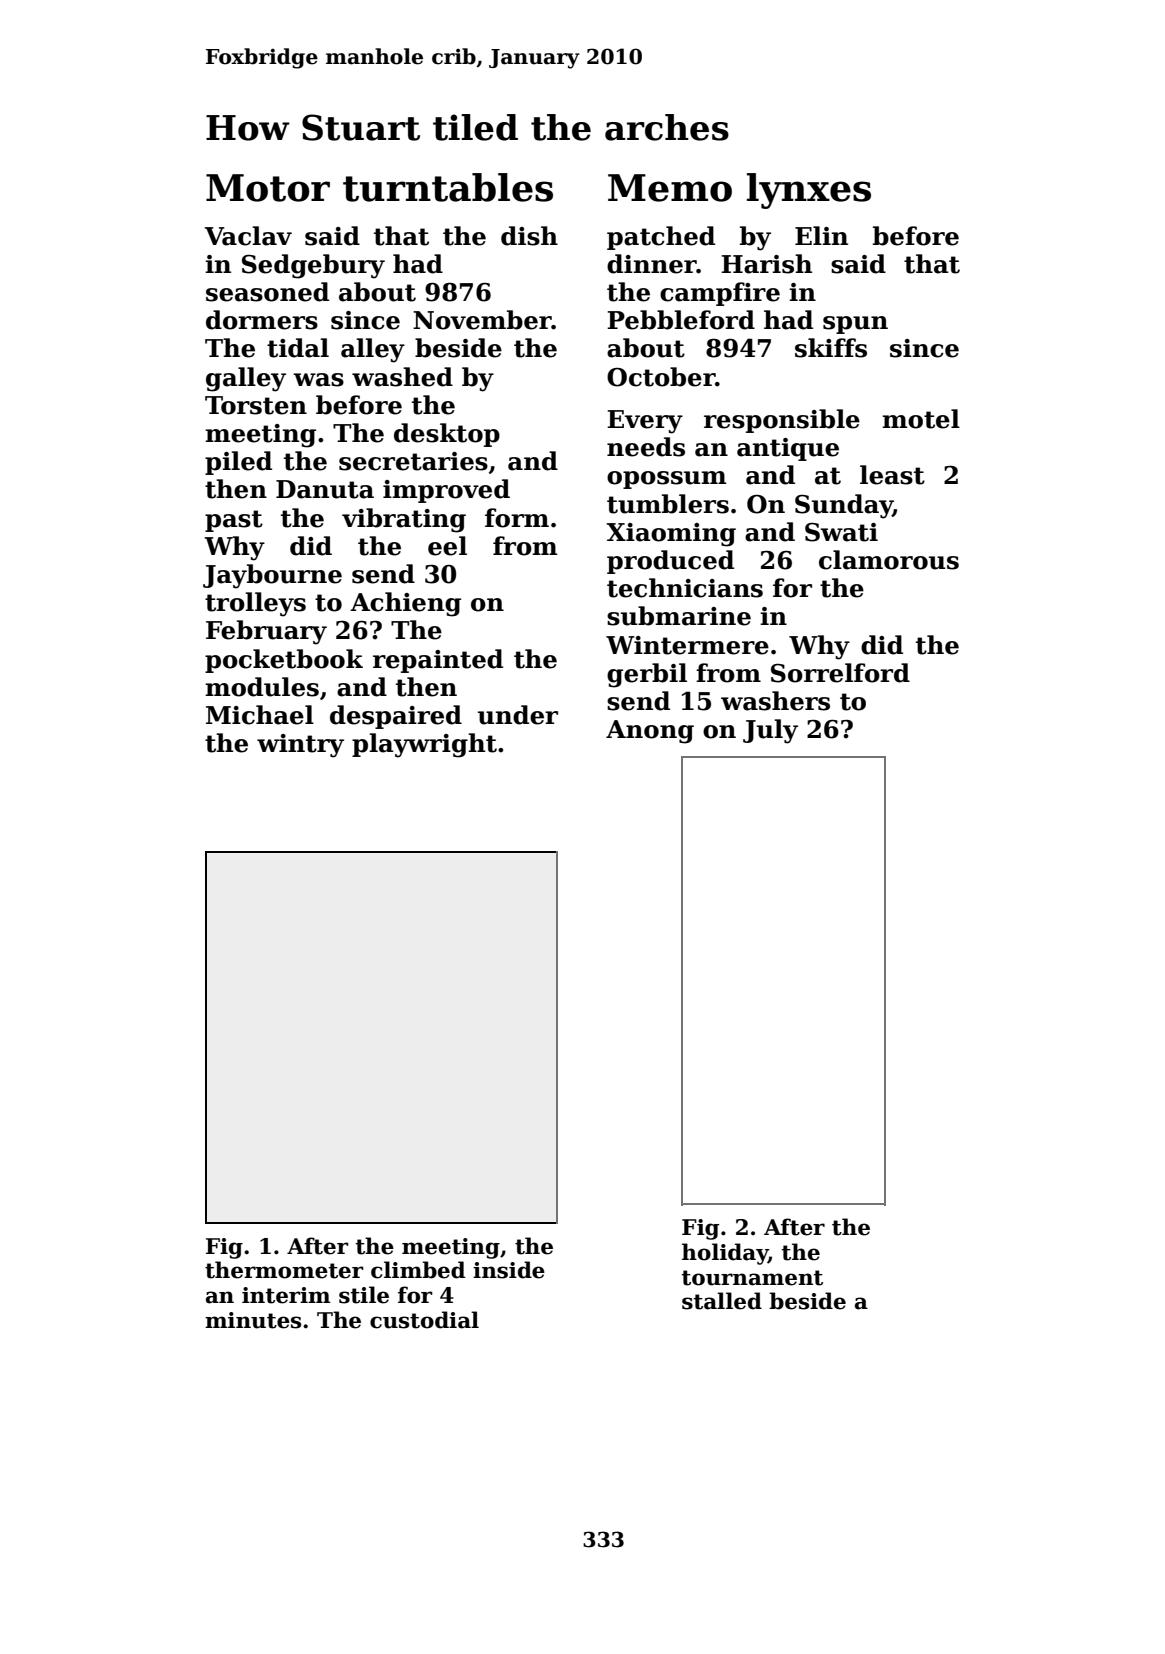 The width and height of the page is (1165, 1654). Describe the element at coordinates (268, 188) in the page. I see `Motor` at that location.
